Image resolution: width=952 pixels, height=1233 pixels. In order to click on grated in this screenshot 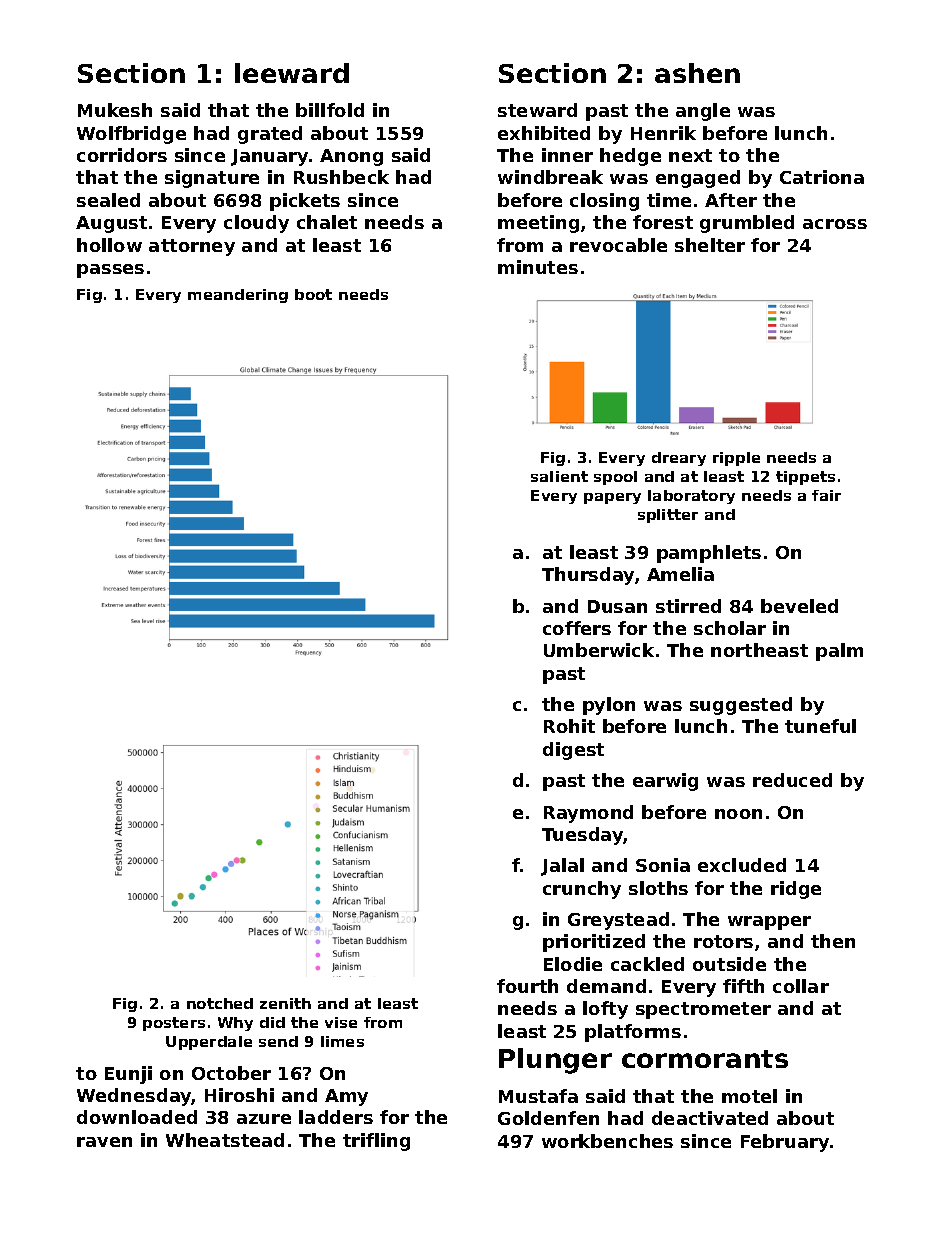, I will do `click(270, 135)`.
